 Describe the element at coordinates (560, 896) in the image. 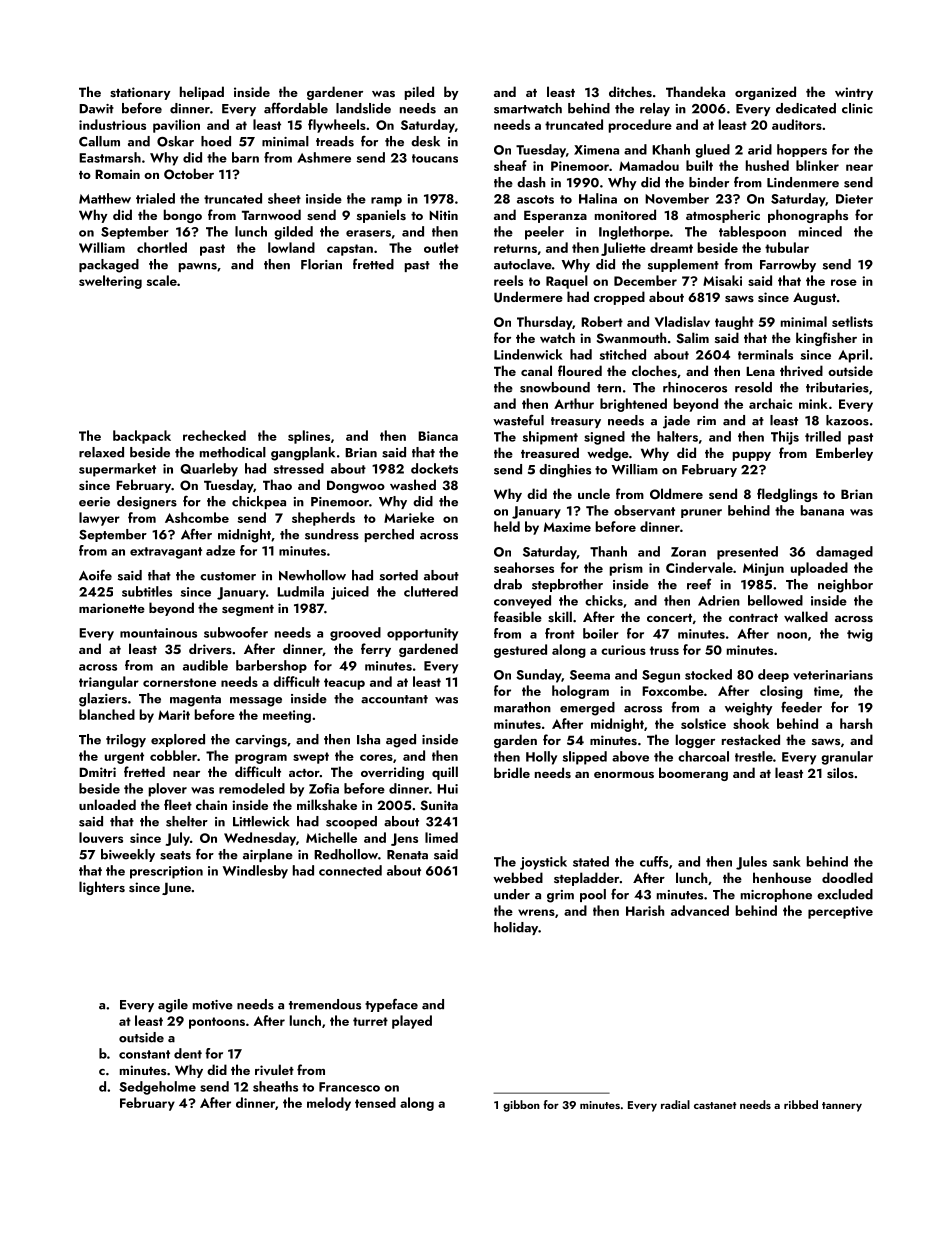

I see `grim` at that location.
